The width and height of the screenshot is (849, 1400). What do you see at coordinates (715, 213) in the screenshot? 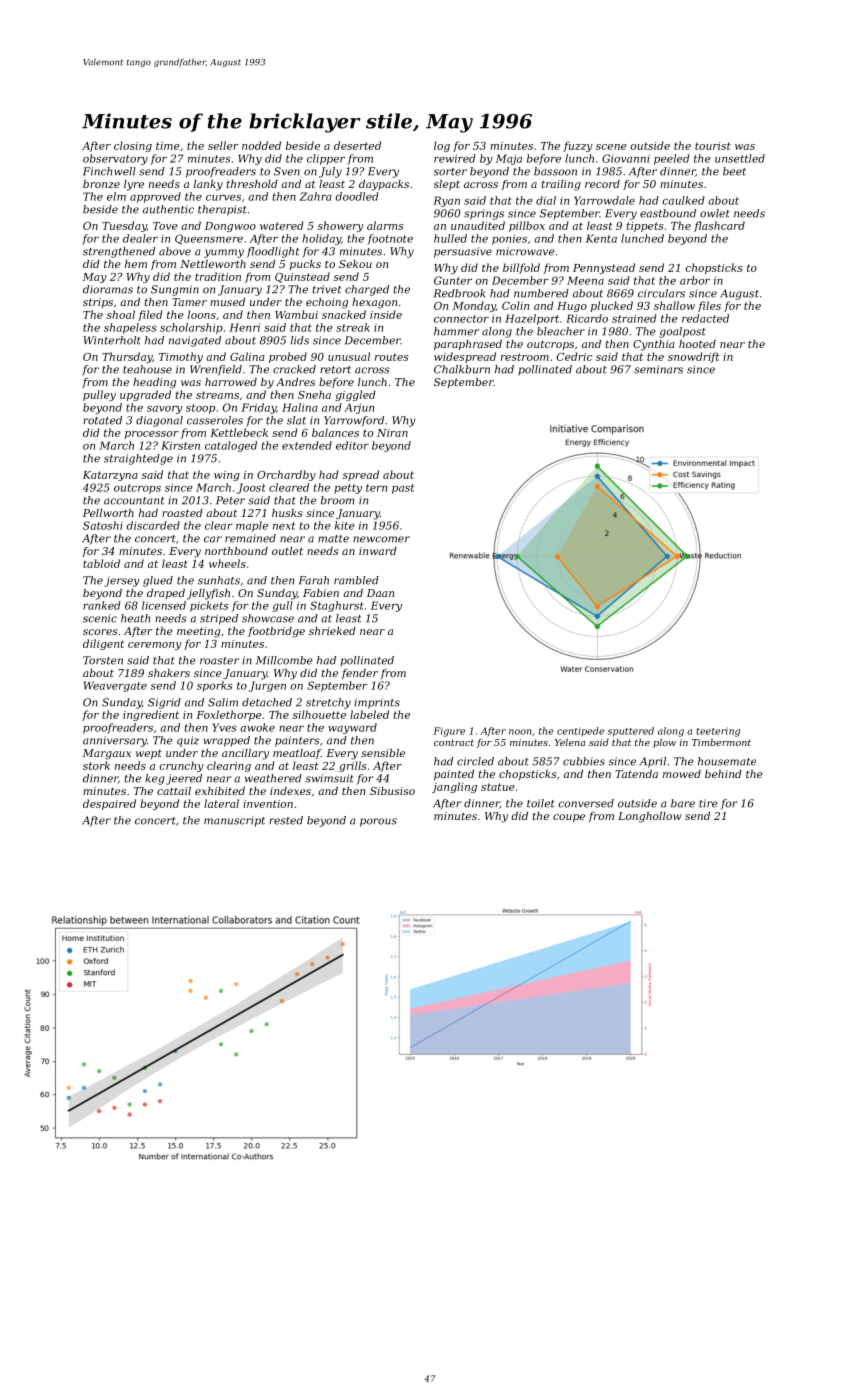
I see `owlet` at bounding box center [715, 213].
